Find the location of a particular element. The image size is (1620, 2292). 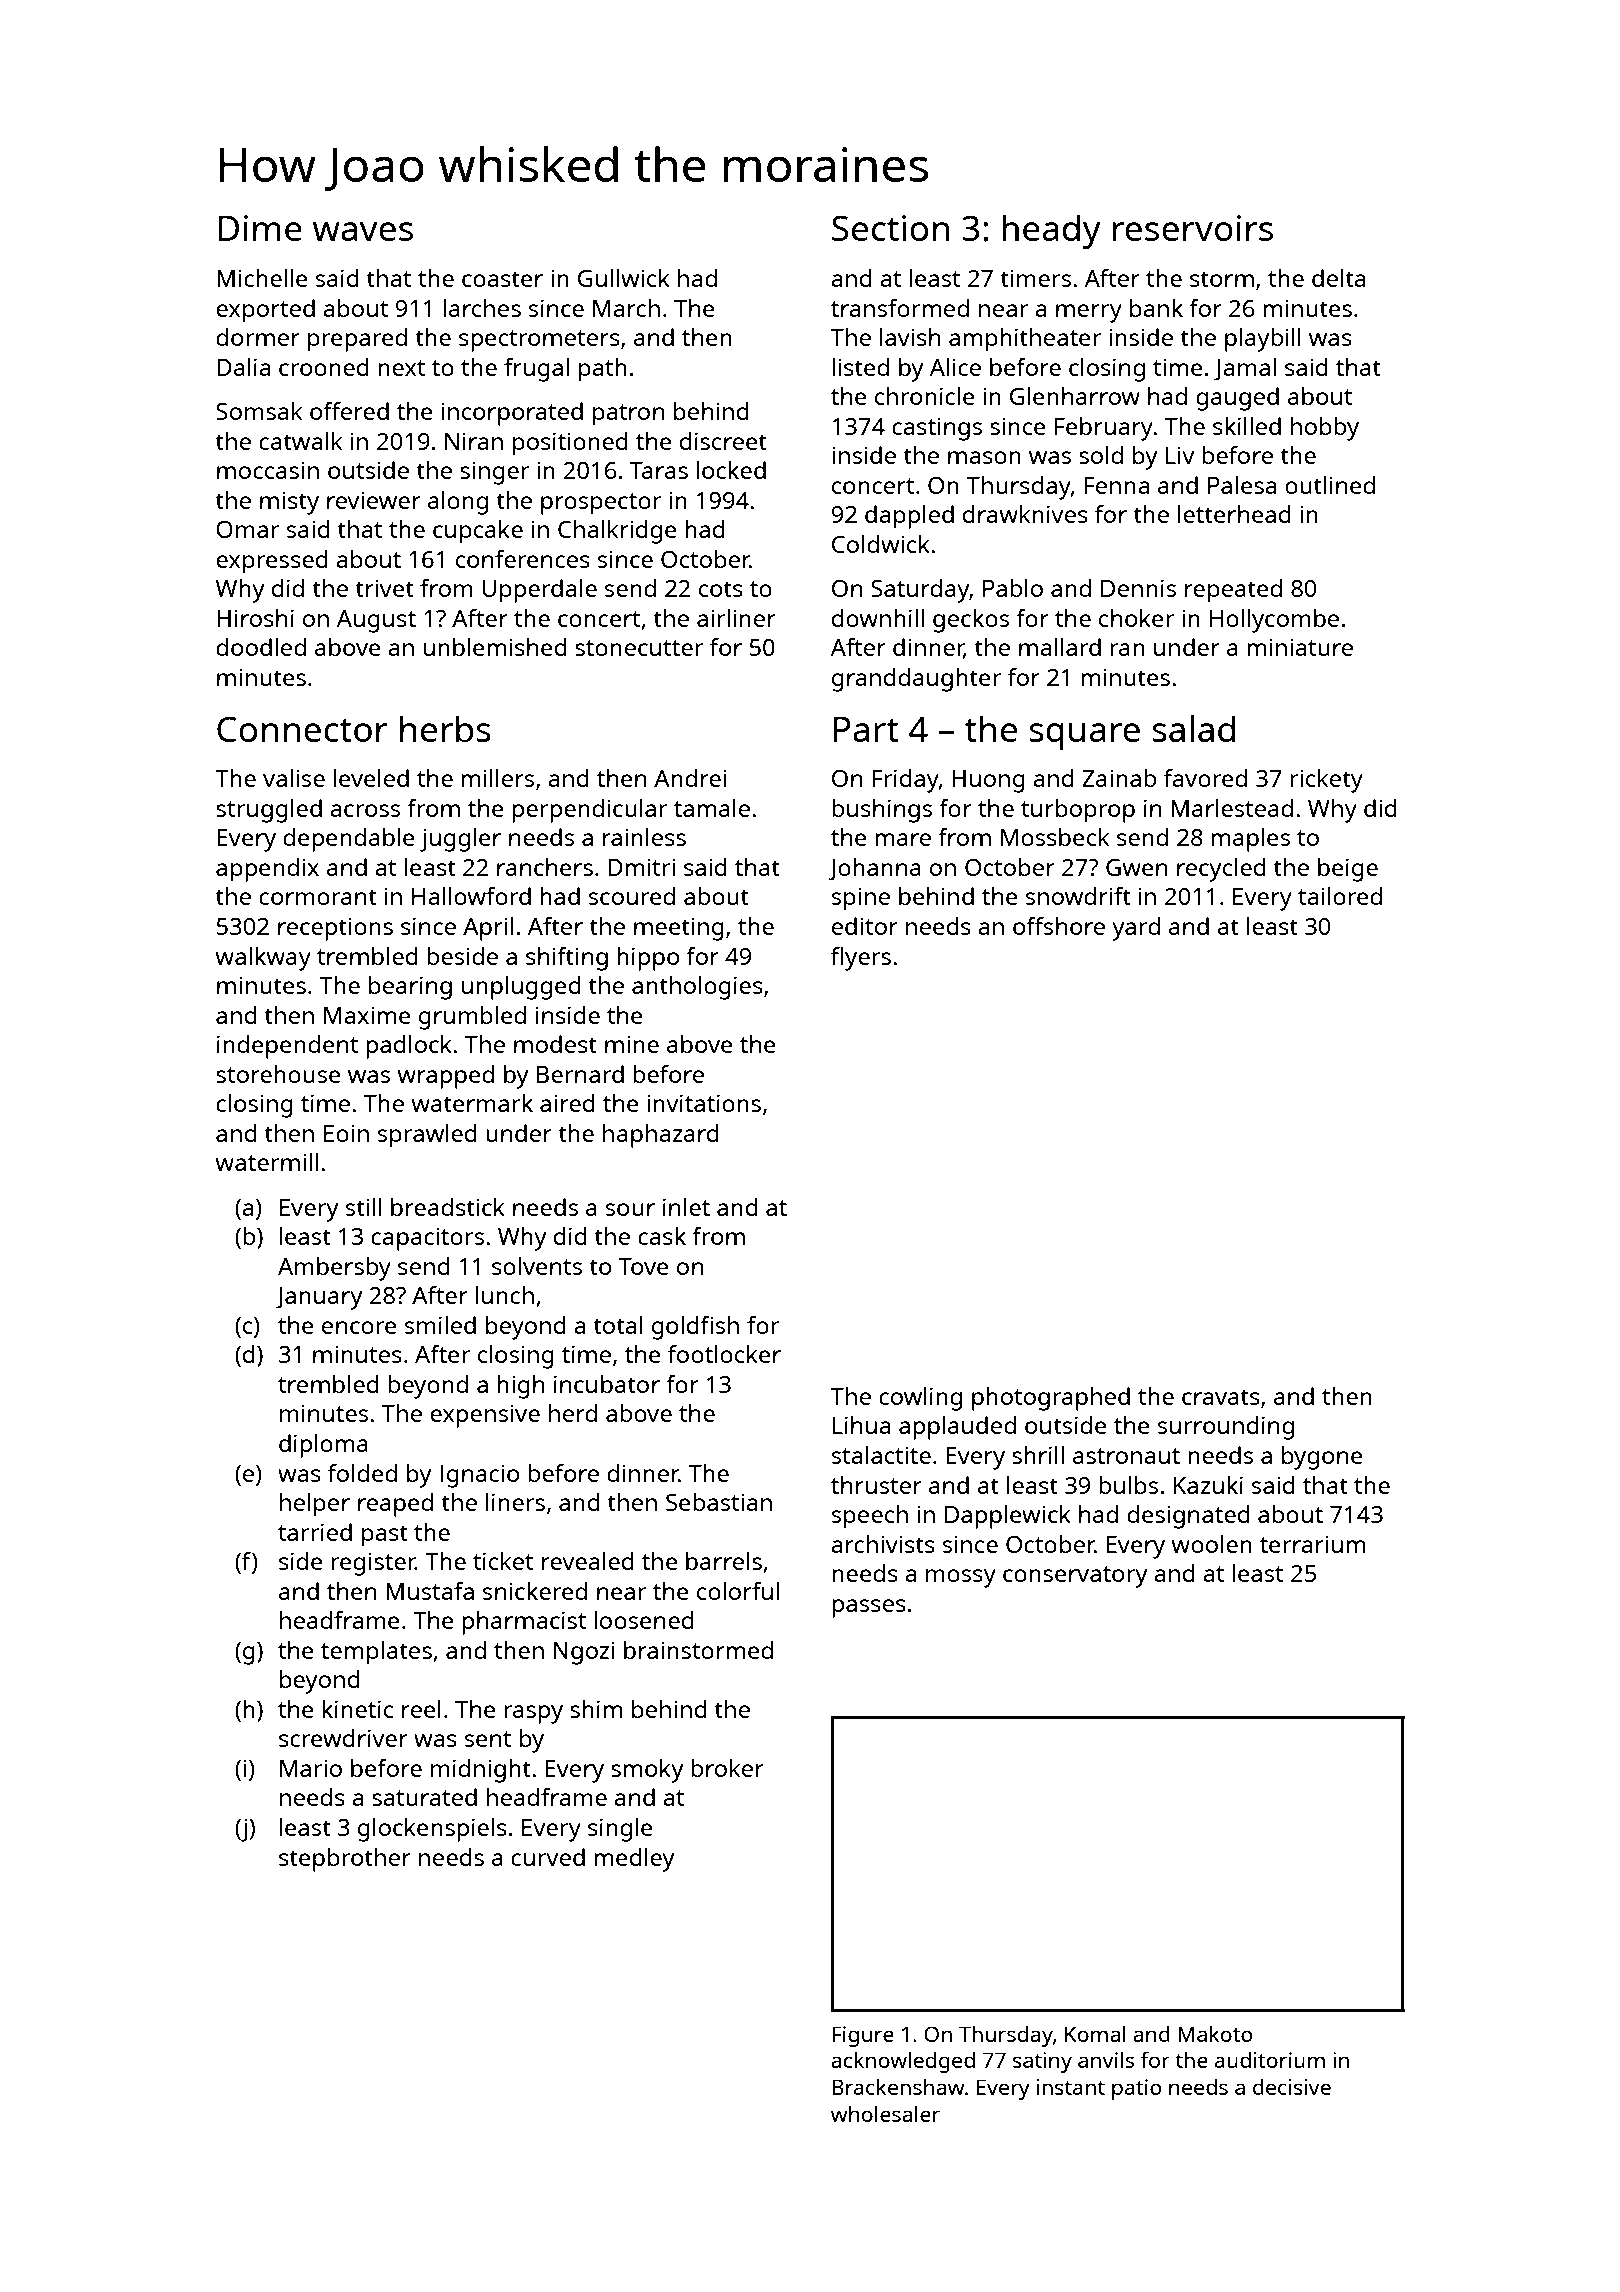

rickety is located at coordinates (1326, 781).
